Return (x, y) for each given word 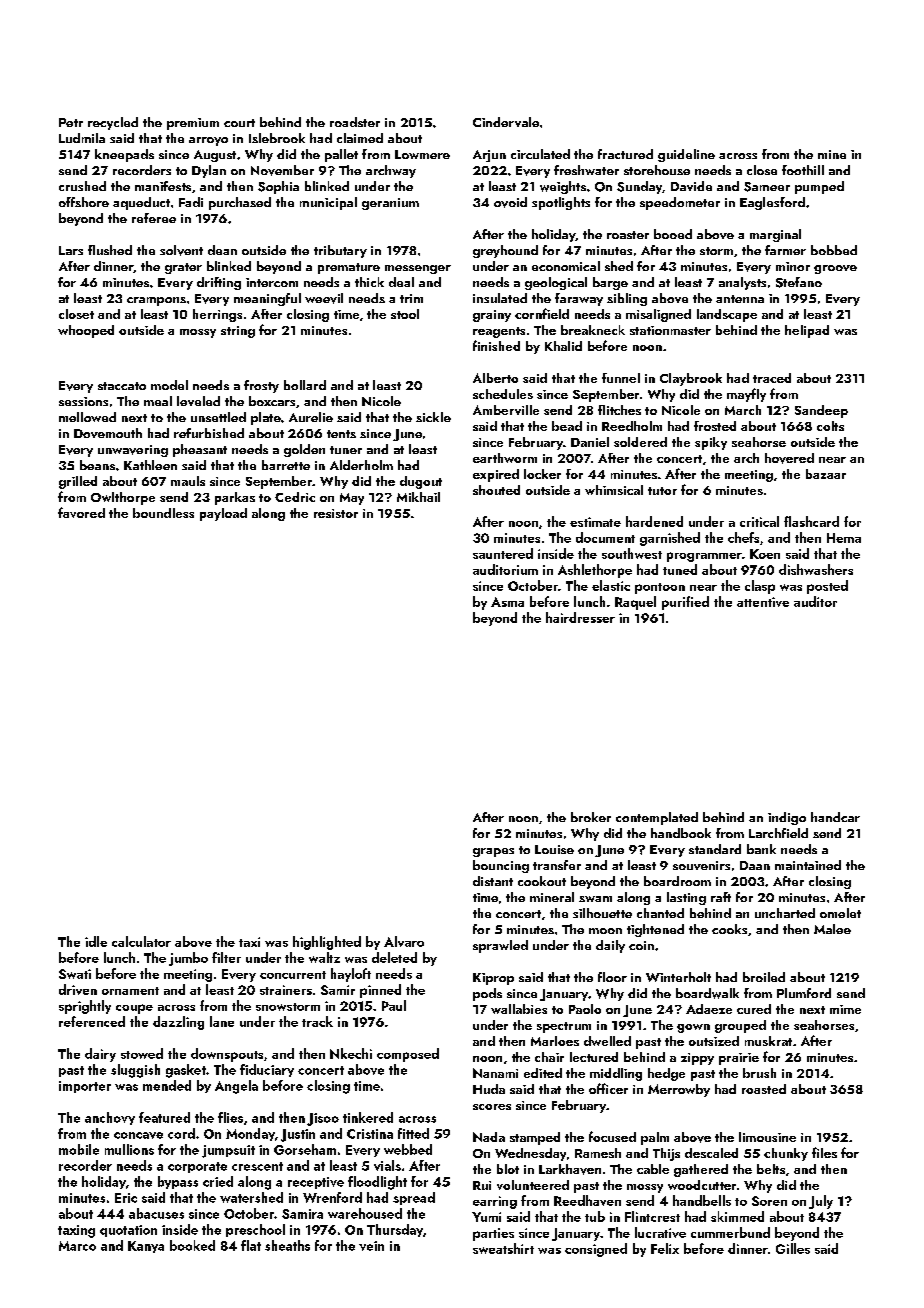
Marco (77, 1246)
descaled (711, 1153)
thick (369, 282)
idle (96, 941)
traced (772, 378)
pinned (380, 991)
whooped (86, 331)
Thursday (395, 1230)
